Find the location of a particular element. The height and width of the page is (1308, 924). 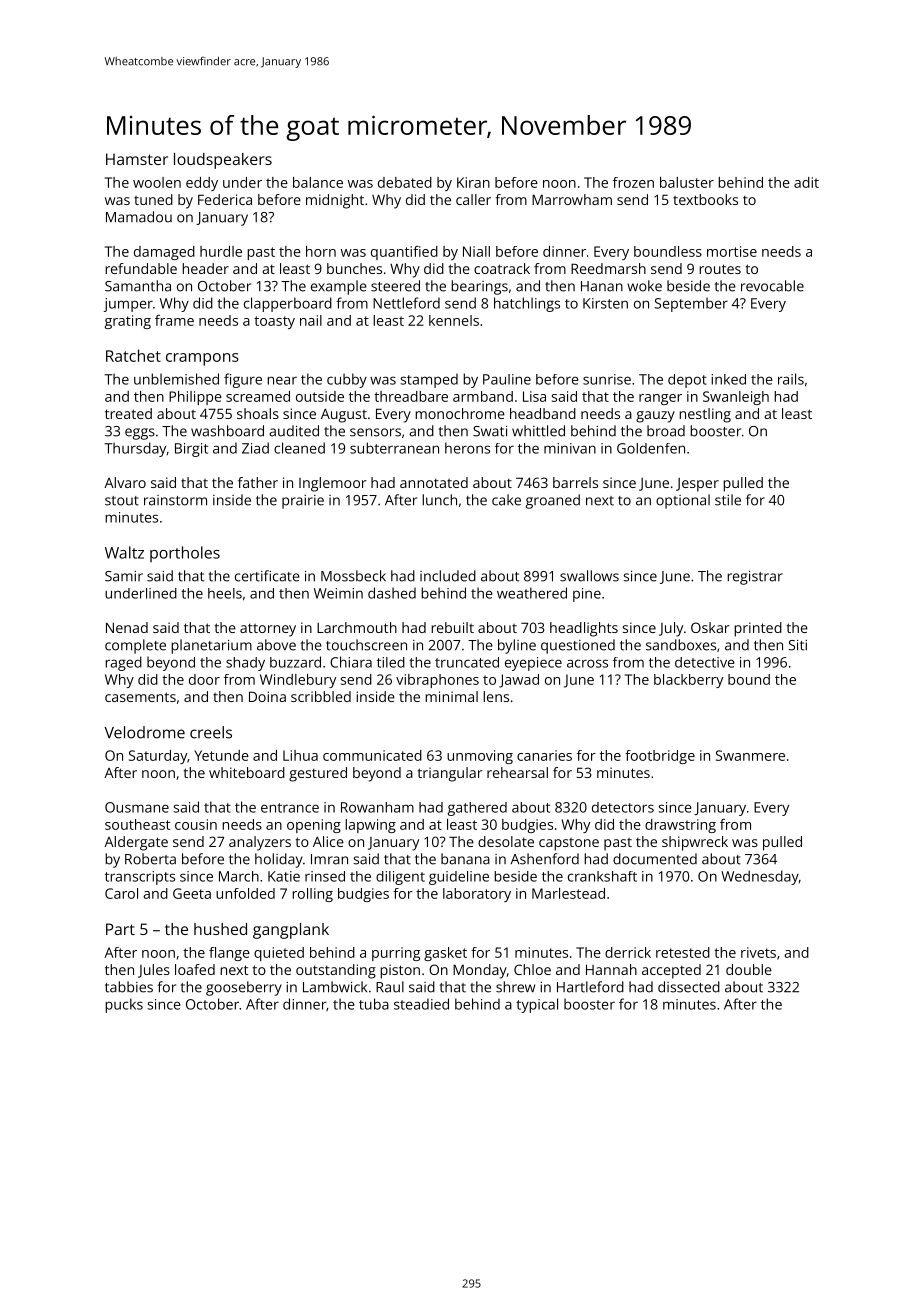

gathered is located at coordinates (477, 809).
